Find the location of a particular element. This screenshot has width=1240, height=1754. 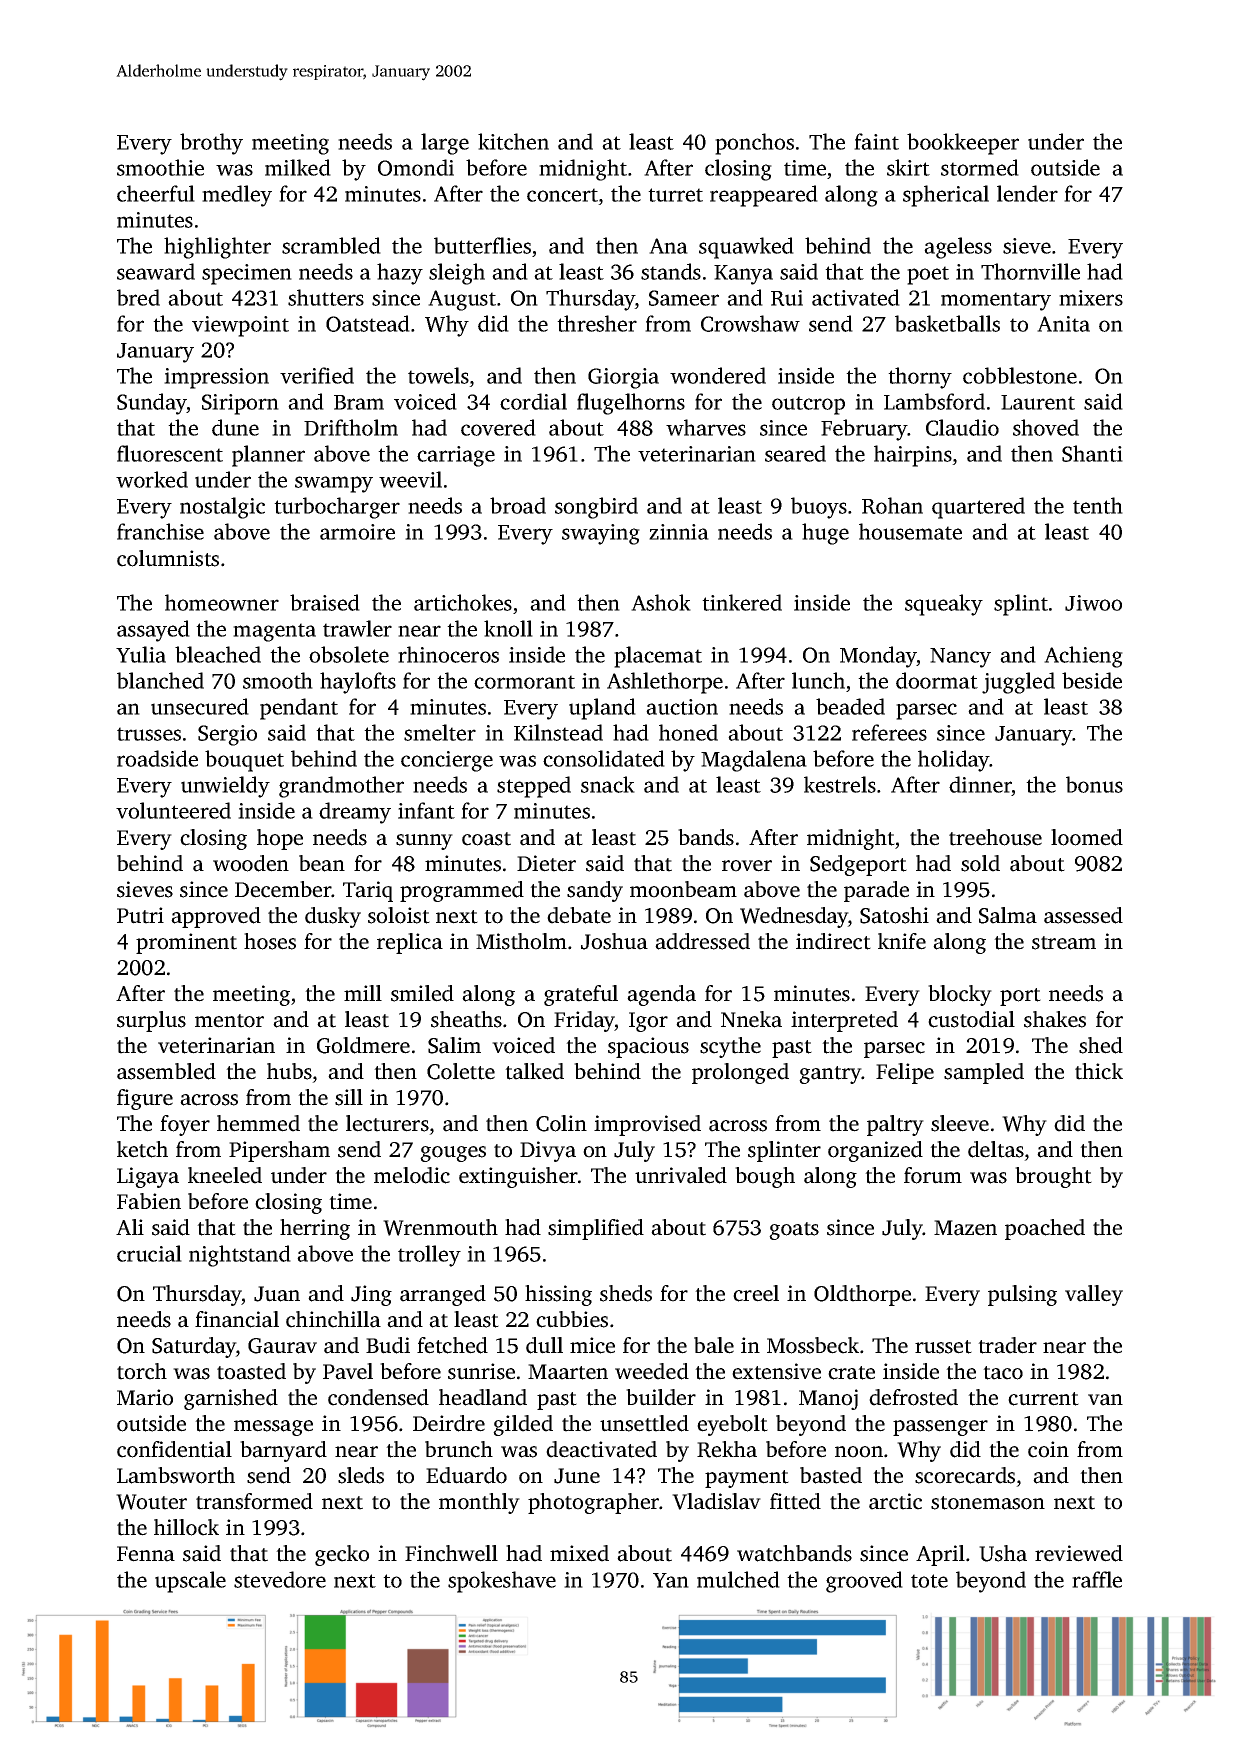

quartered is located at coordinates (978, 508).
